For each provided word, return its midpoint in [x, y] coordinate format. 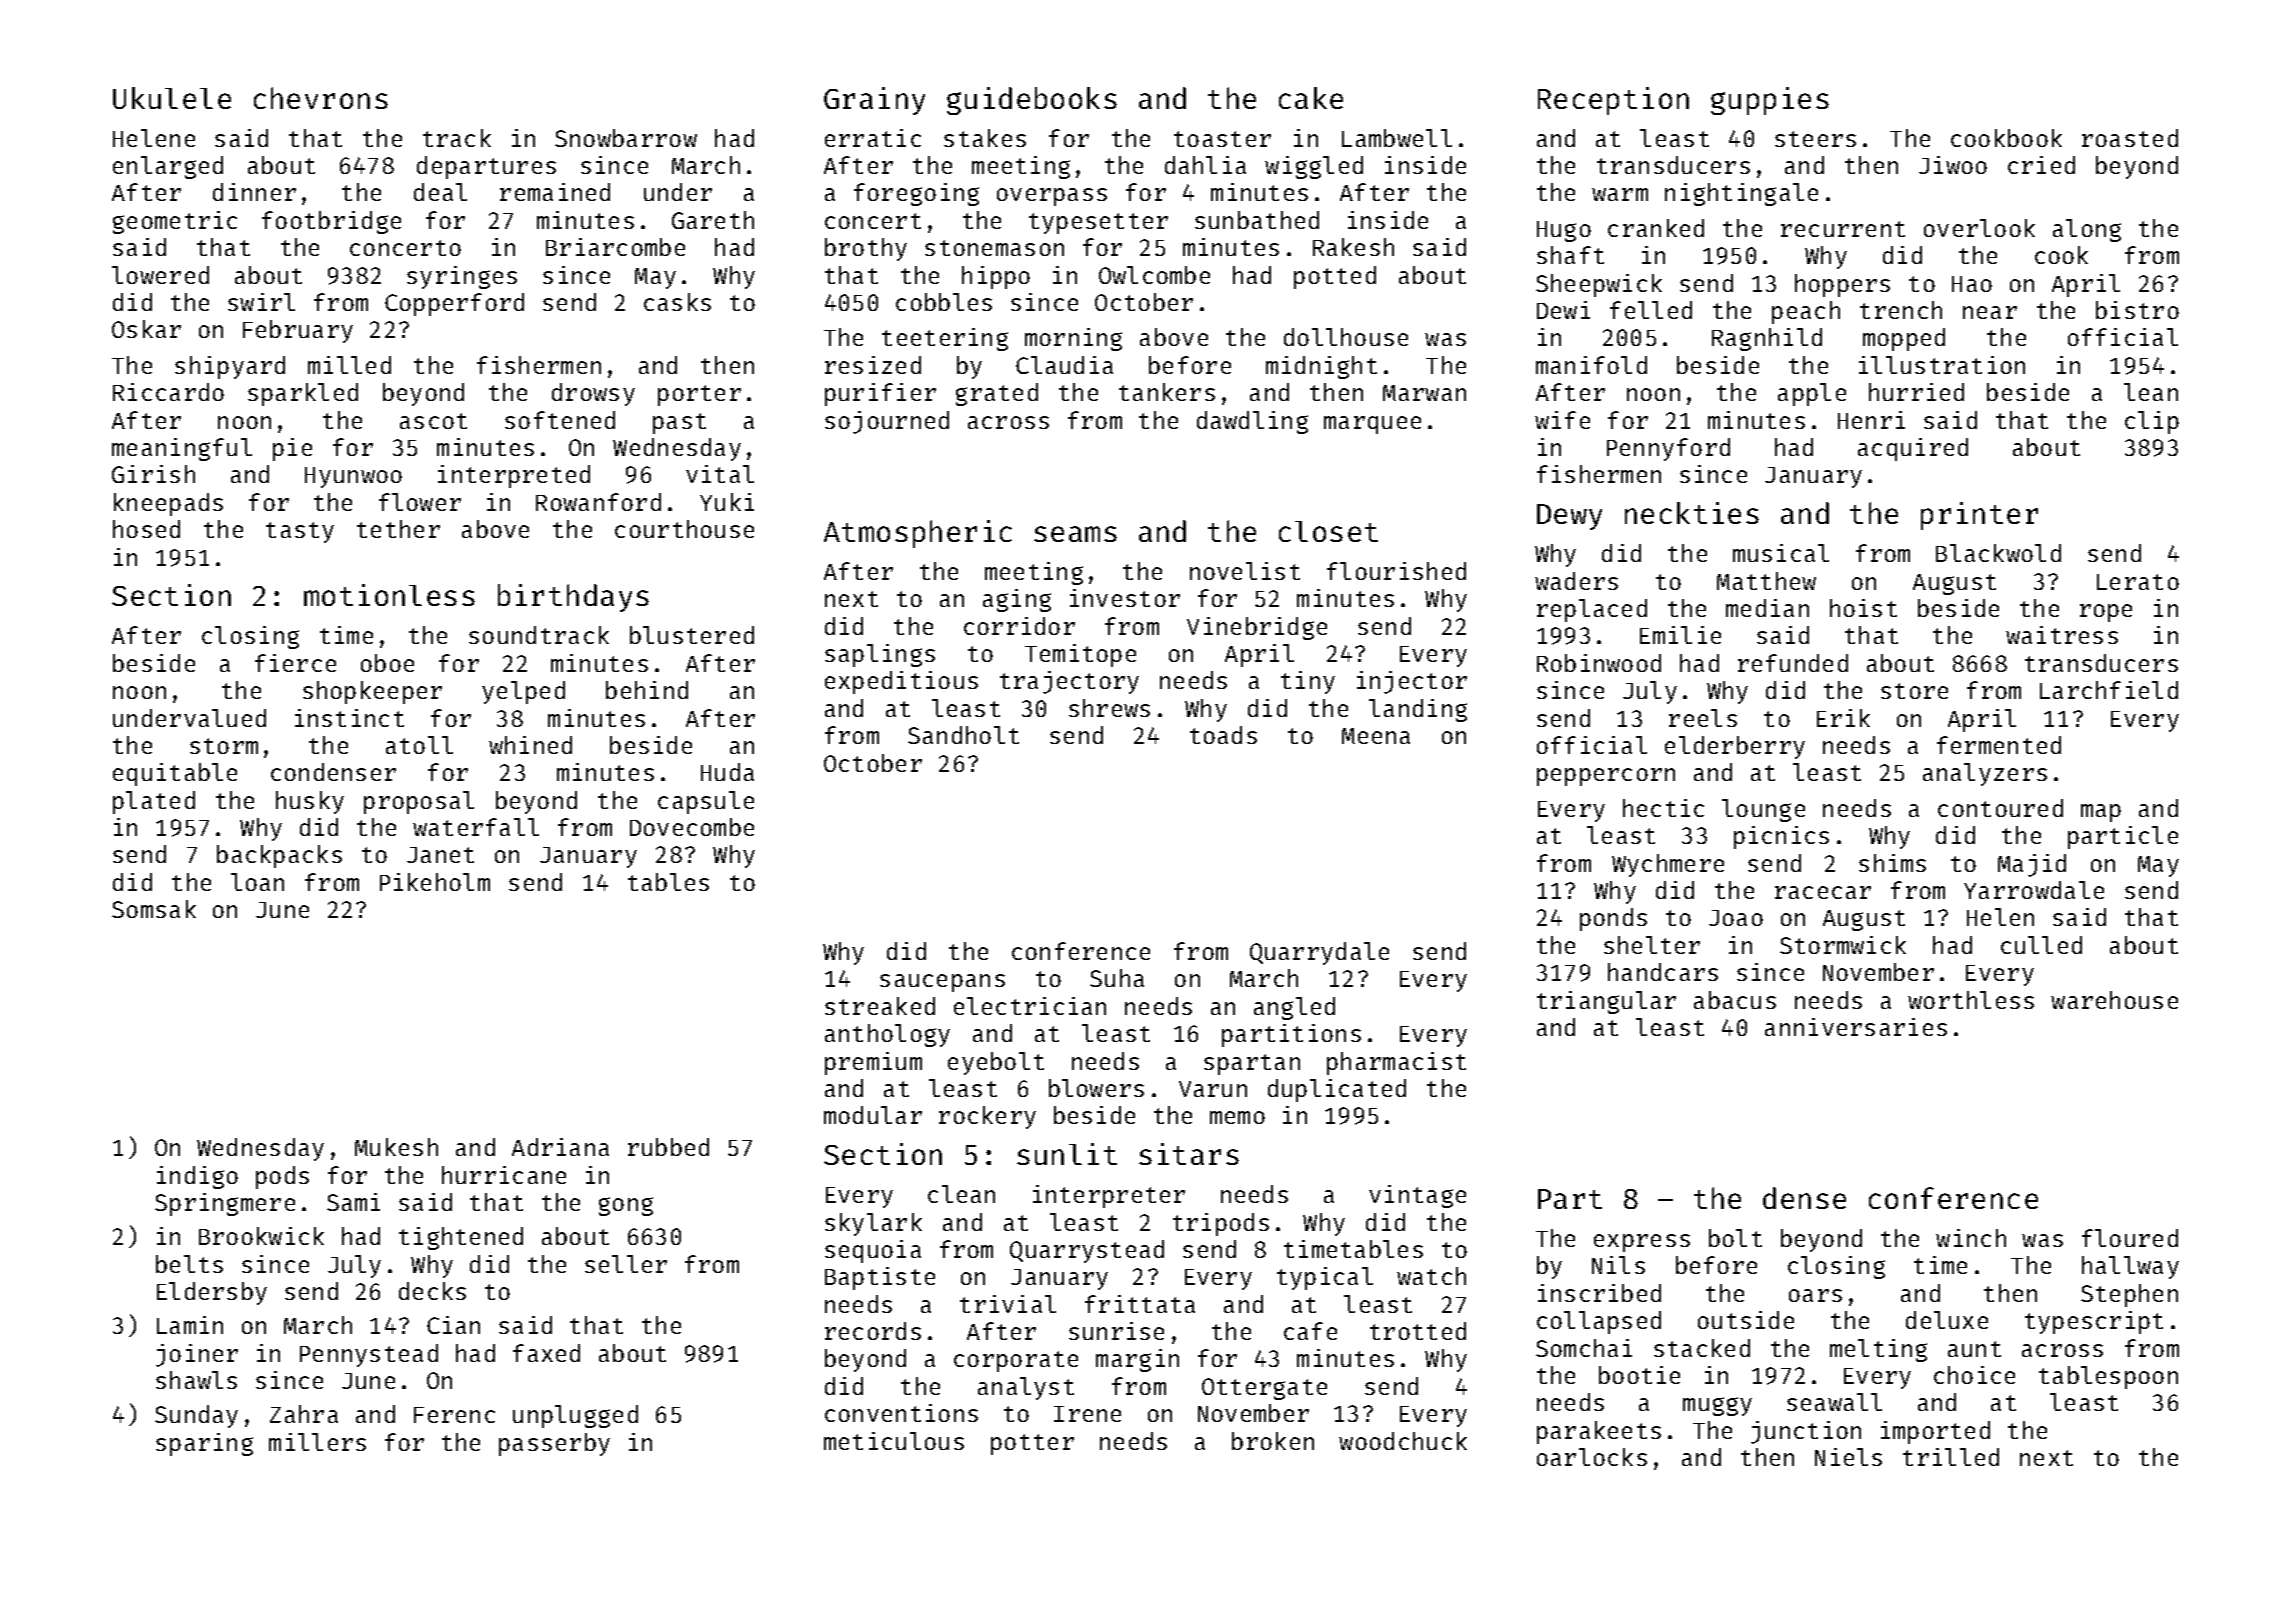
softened [560, 420]
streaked [880, 1006]
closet [1328, 531]
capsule [706, 802]
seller [626, 1264]
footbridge [331, 222]
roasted [2130, 138]
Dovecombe [692, 827]
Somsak [154, 909]
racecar [1823, 892]
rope [2106, 613]
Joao [1736, 918]
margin [1137, 1360]
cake [1311, 98]
